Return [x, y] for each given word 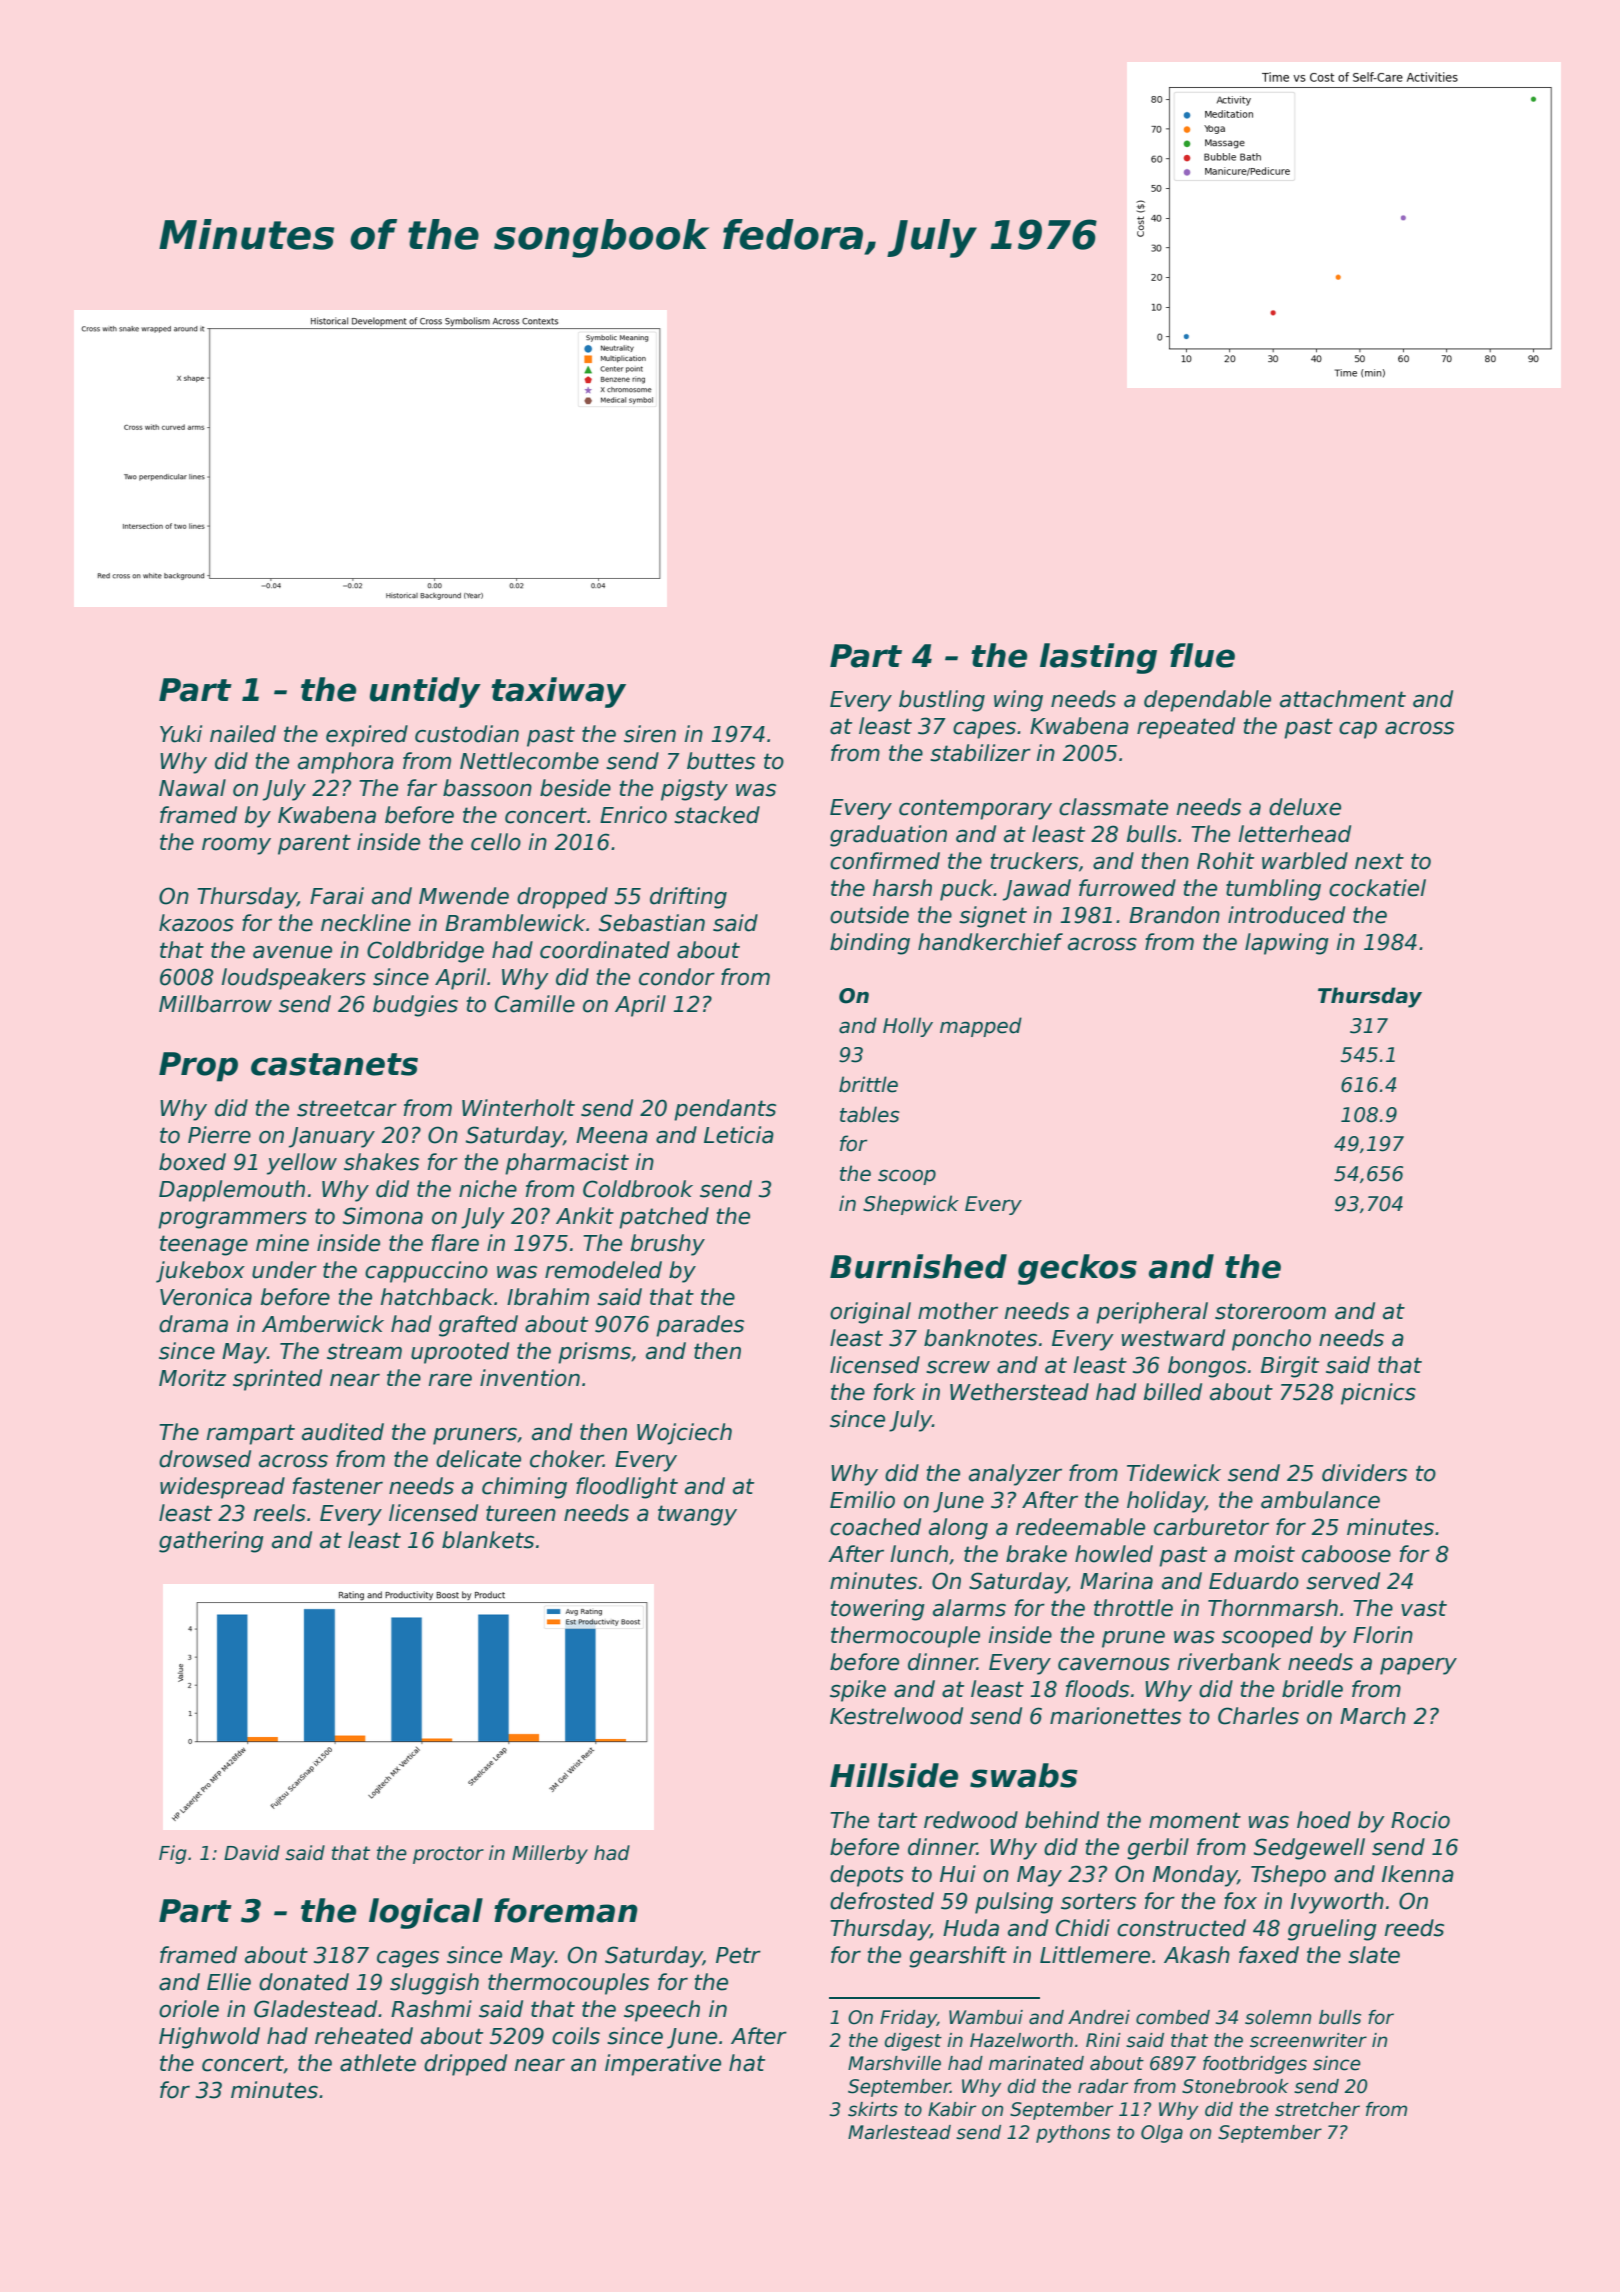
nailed [243, 734]
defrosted [882, 1901]
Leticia [739, 1135]
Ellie [229, 1982]
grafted [478, 1326]
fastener [338, 1486]
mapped [981, 1027]
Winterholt [518, 1108]
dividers [1364, 1473]
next [1379, 861]
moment [1195, 1820]
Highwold [209, 2038]
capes [984, 730]
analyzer [1015, 1475]
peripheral [1152, 1313]
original [870, 1313]
